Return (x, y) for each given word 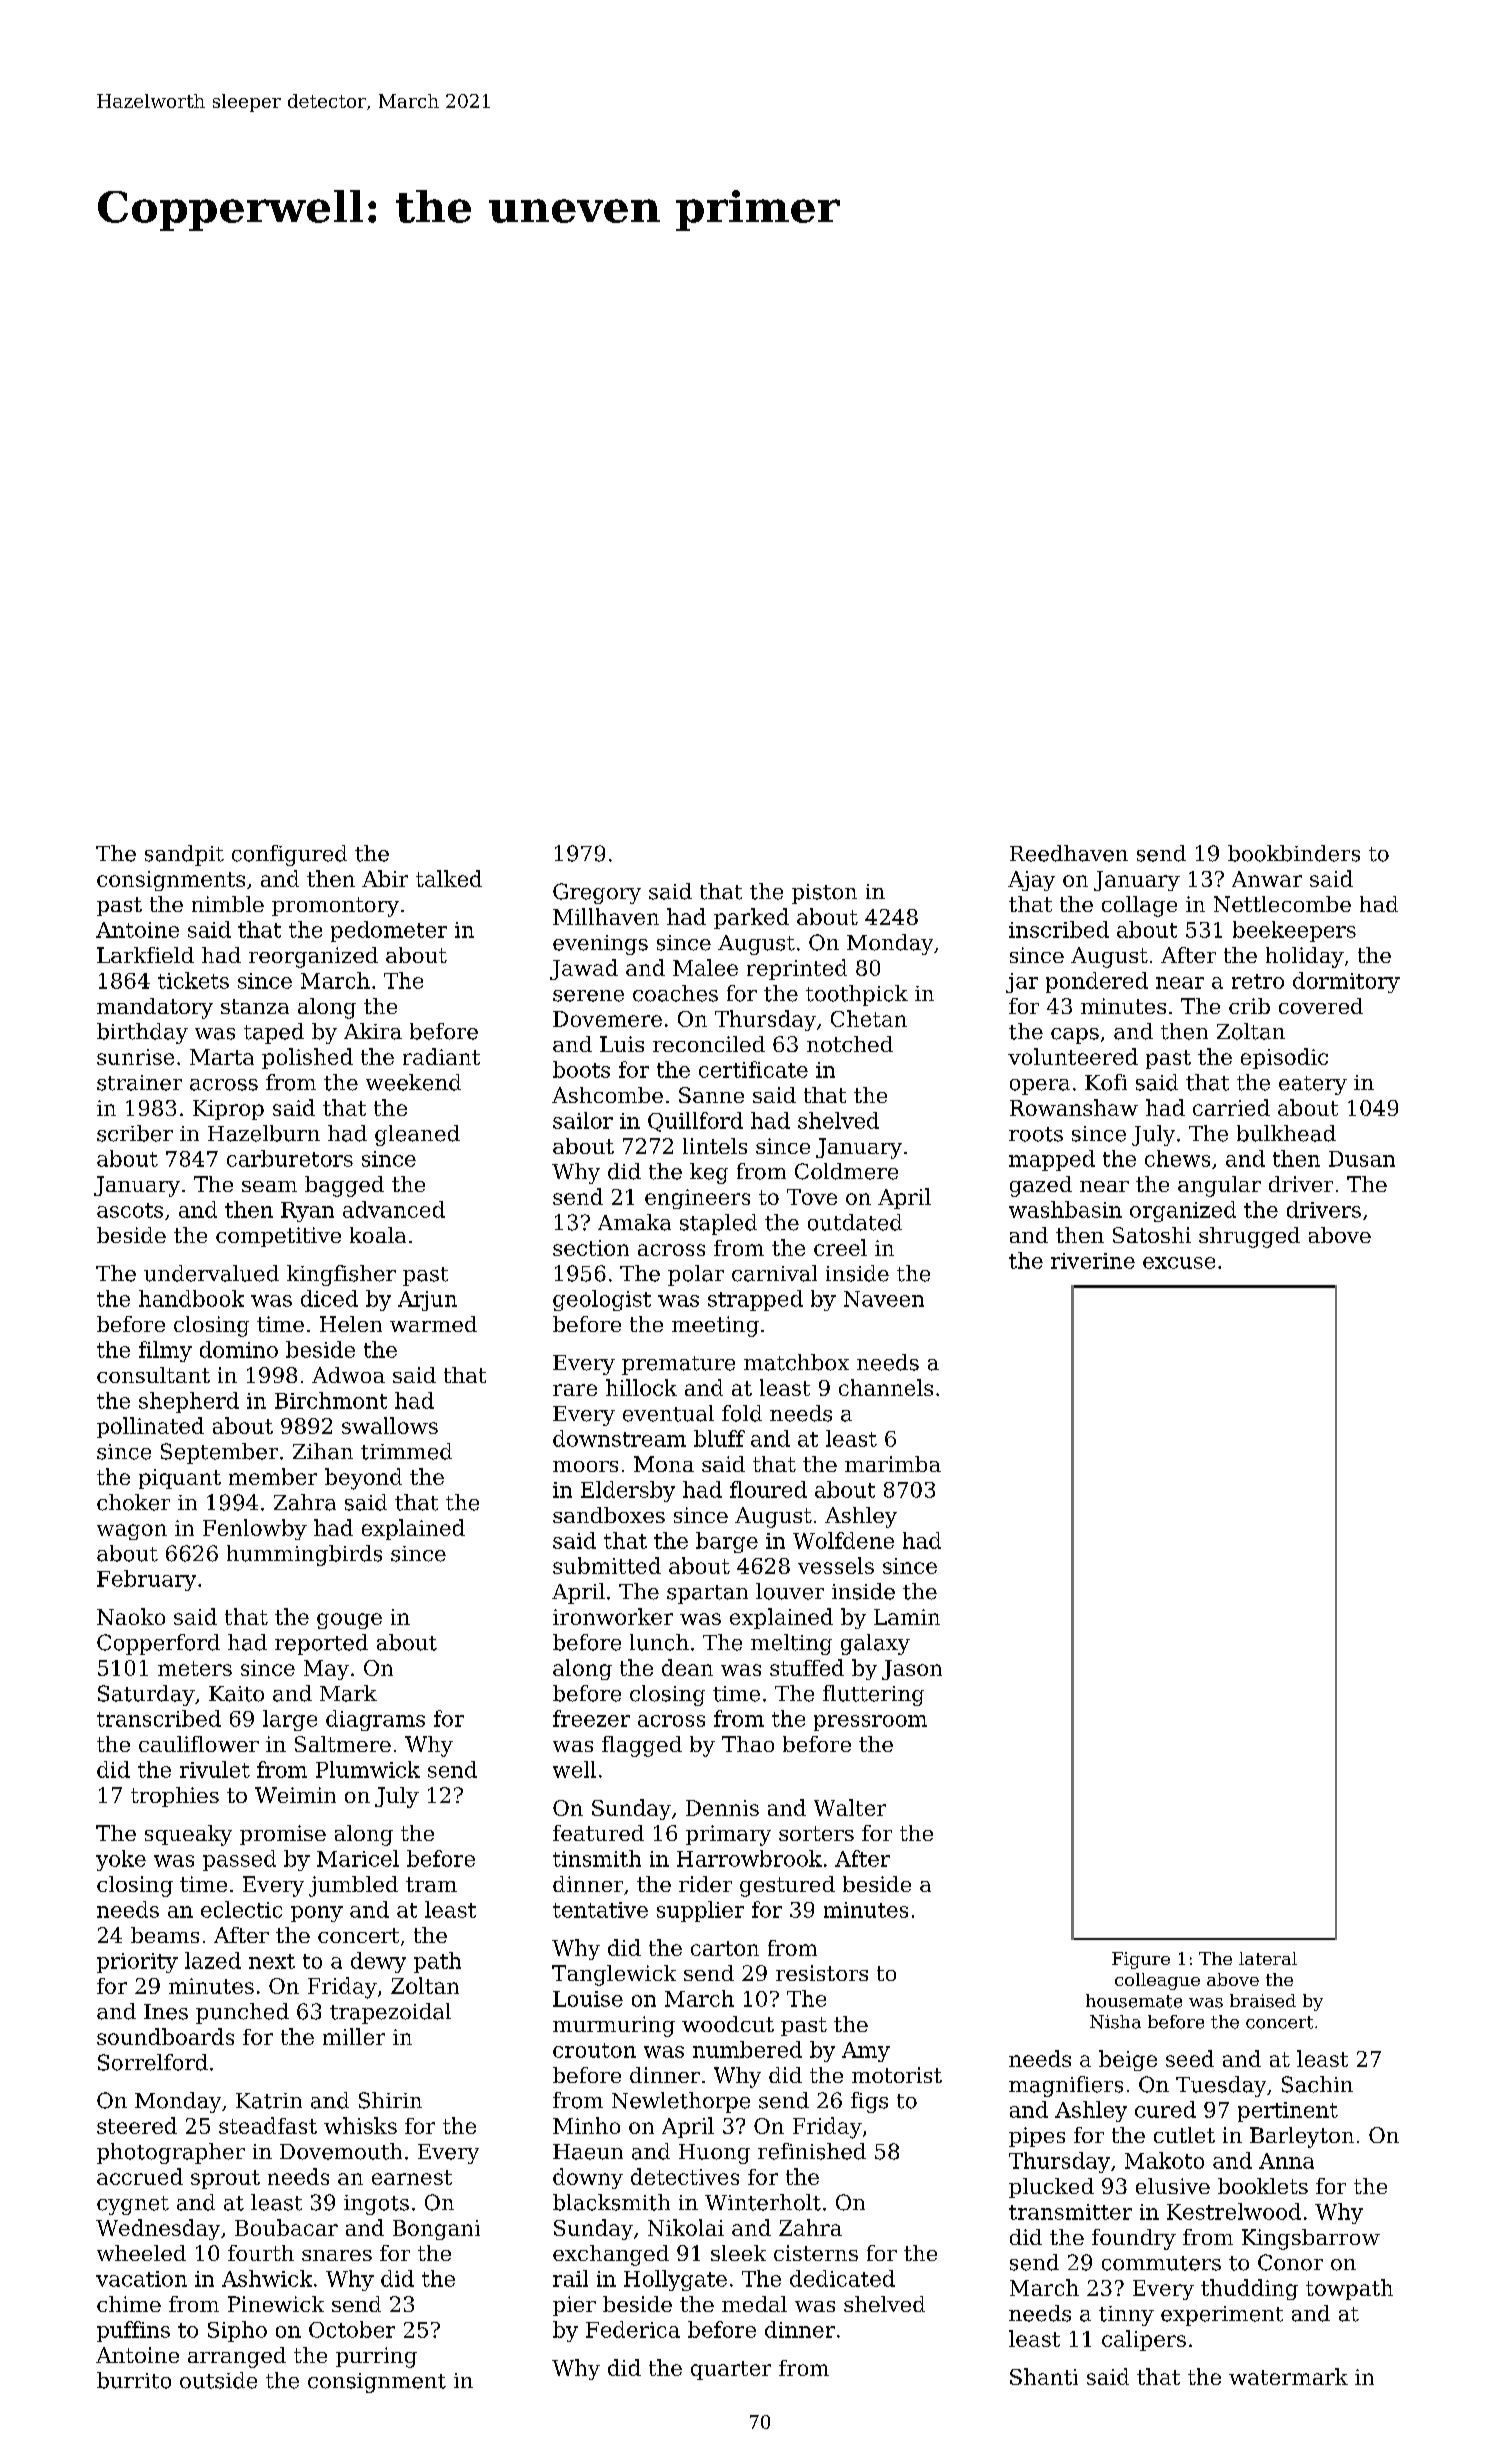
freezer (591, 1718)
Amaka (634, 1222)
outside (218, 2380)
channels (886, 1387)
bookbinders (1294, 853)
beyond (363, 1479)
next (272, 1961)
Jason (912, 1670)
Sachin (1317, 2084)
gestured (787, 1886)
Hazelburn (264, 1133)
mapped (1052, 1160)
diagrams (375, 1720)
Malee (705, 967)
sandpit (184, 855)
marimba (893, 1464)
